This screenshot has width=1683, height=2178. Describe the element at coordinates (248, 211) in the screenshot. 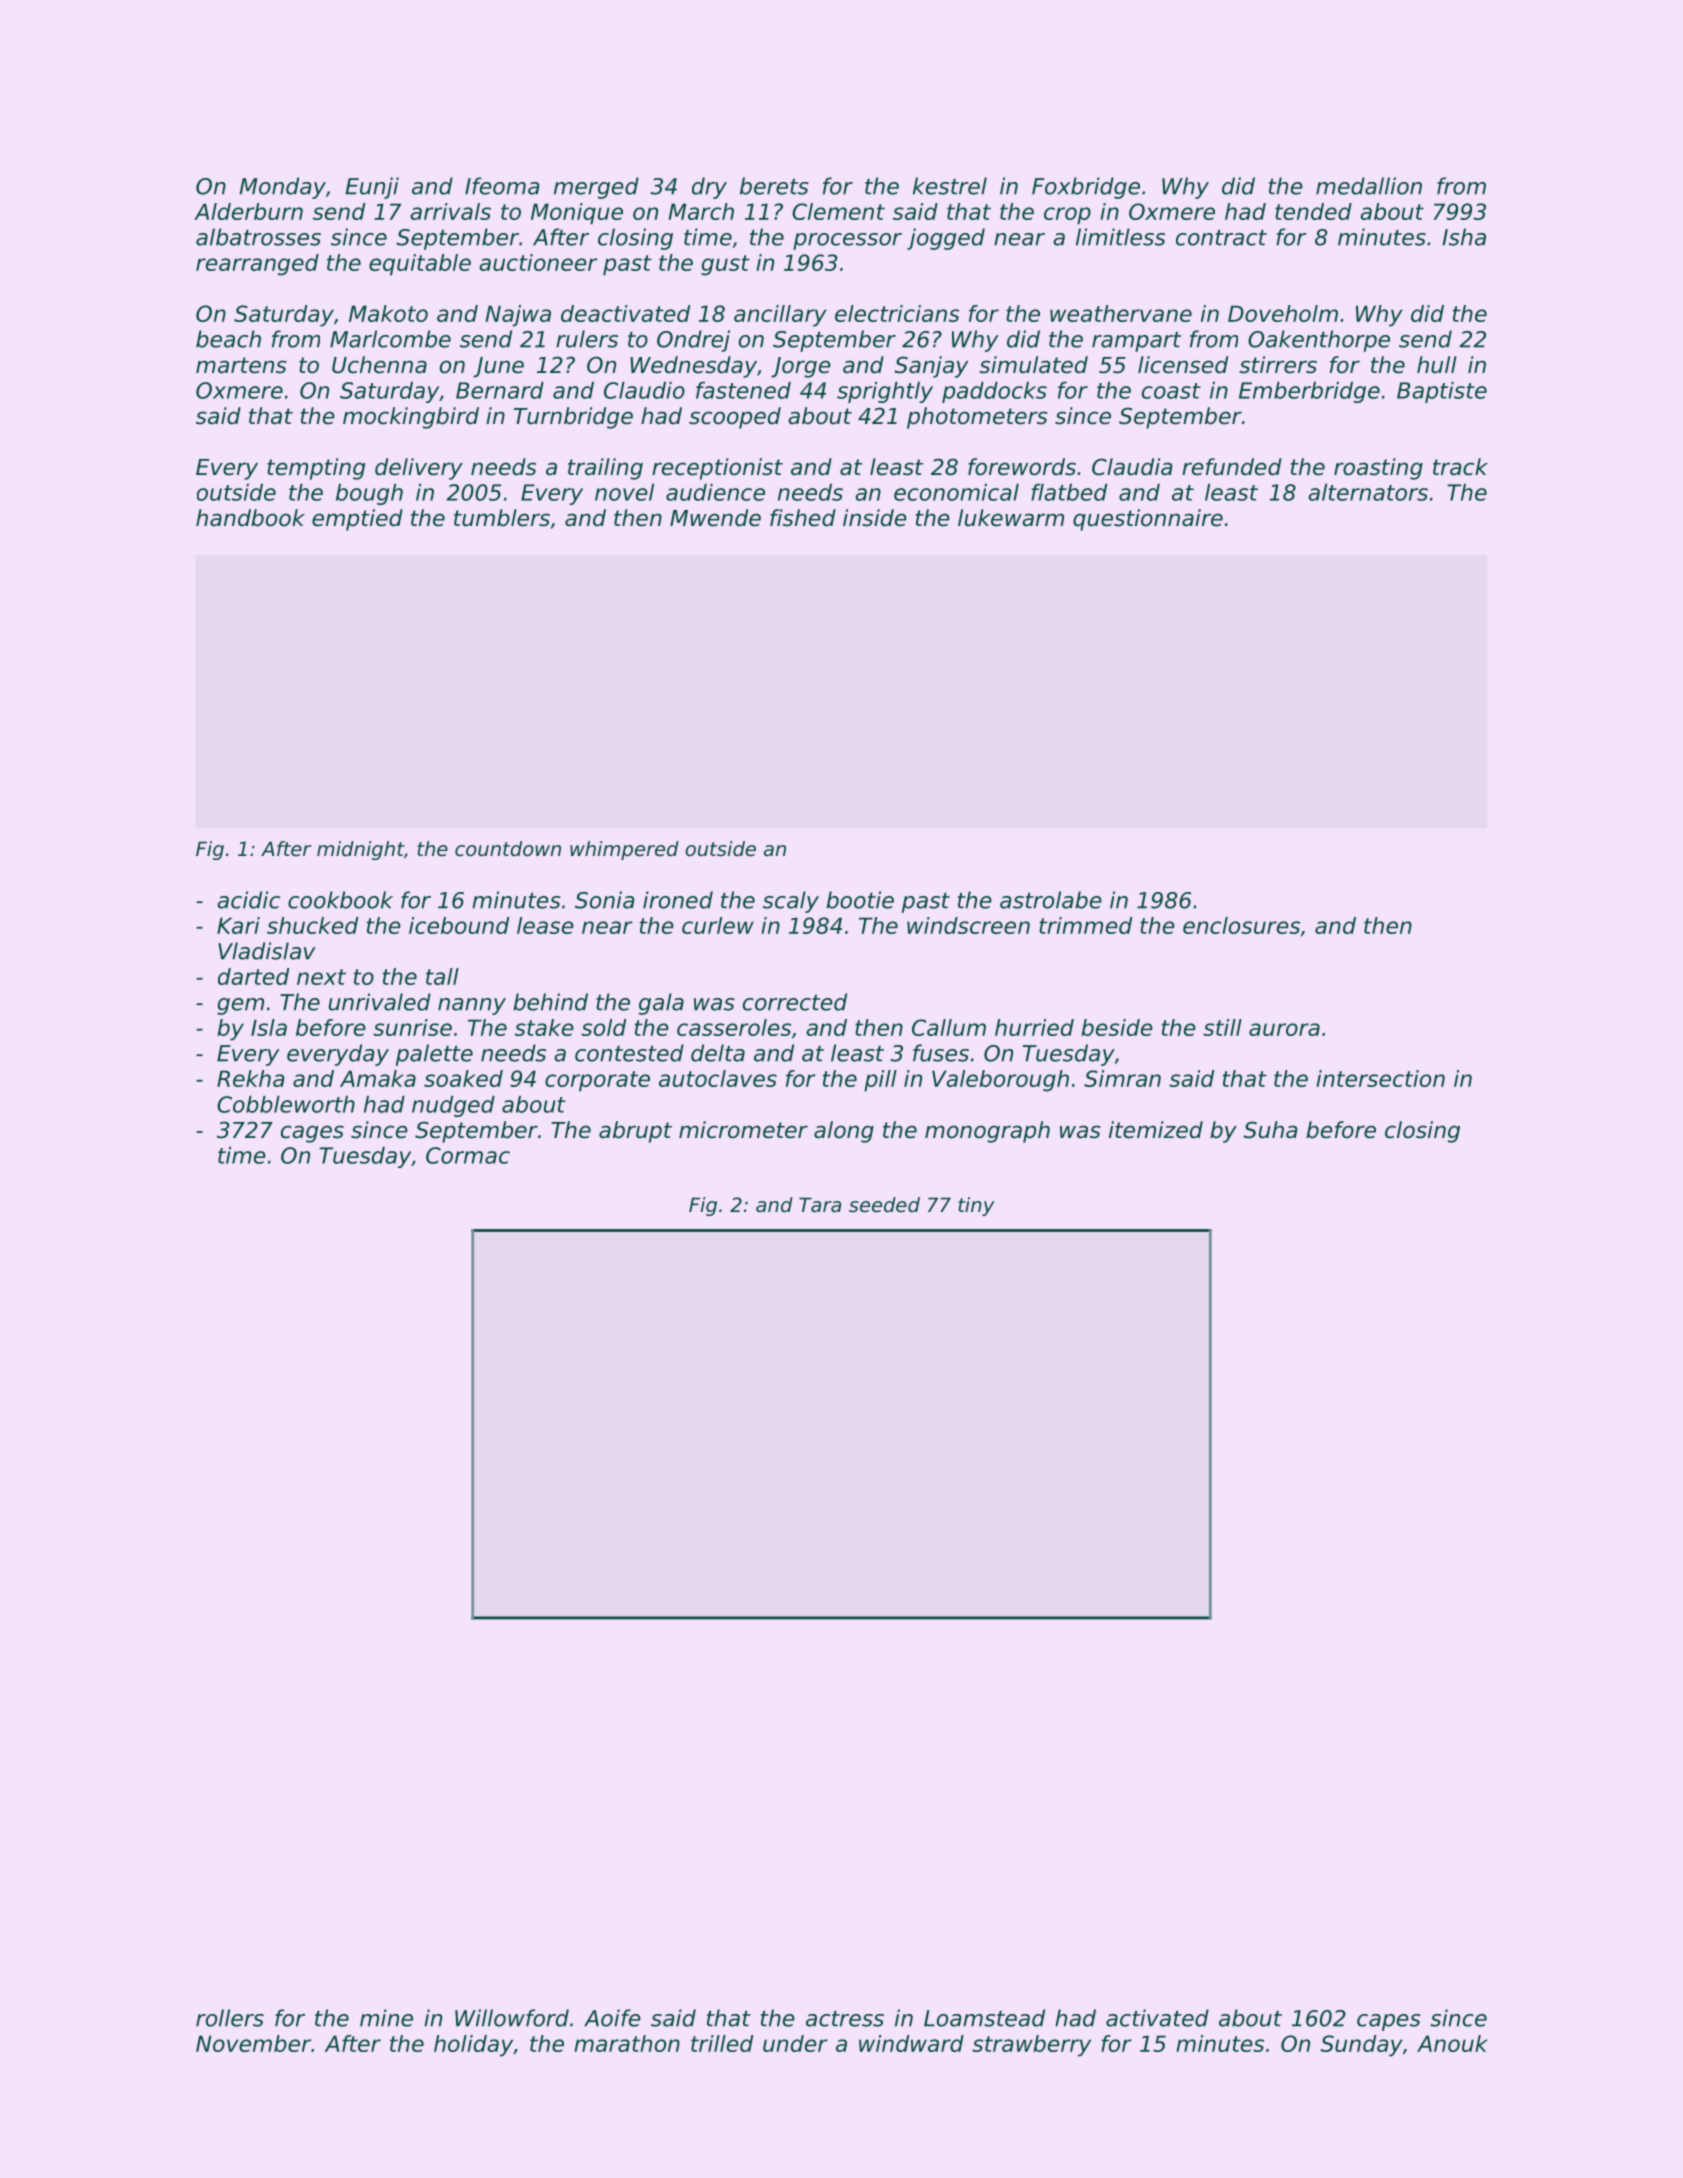

I see `Alderburn` at that location.
